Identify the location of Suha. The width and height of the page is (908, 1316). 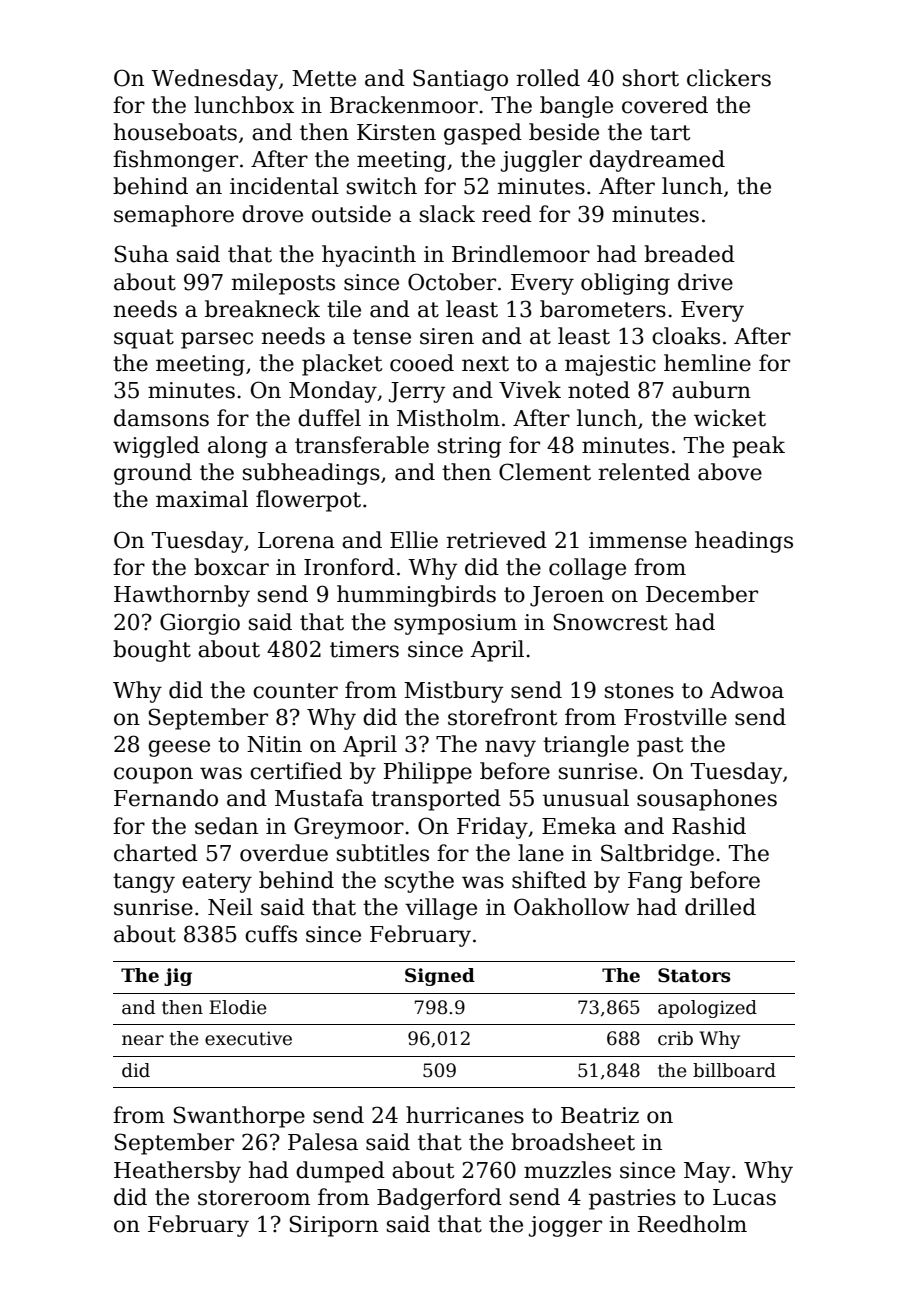
(142, 254).
